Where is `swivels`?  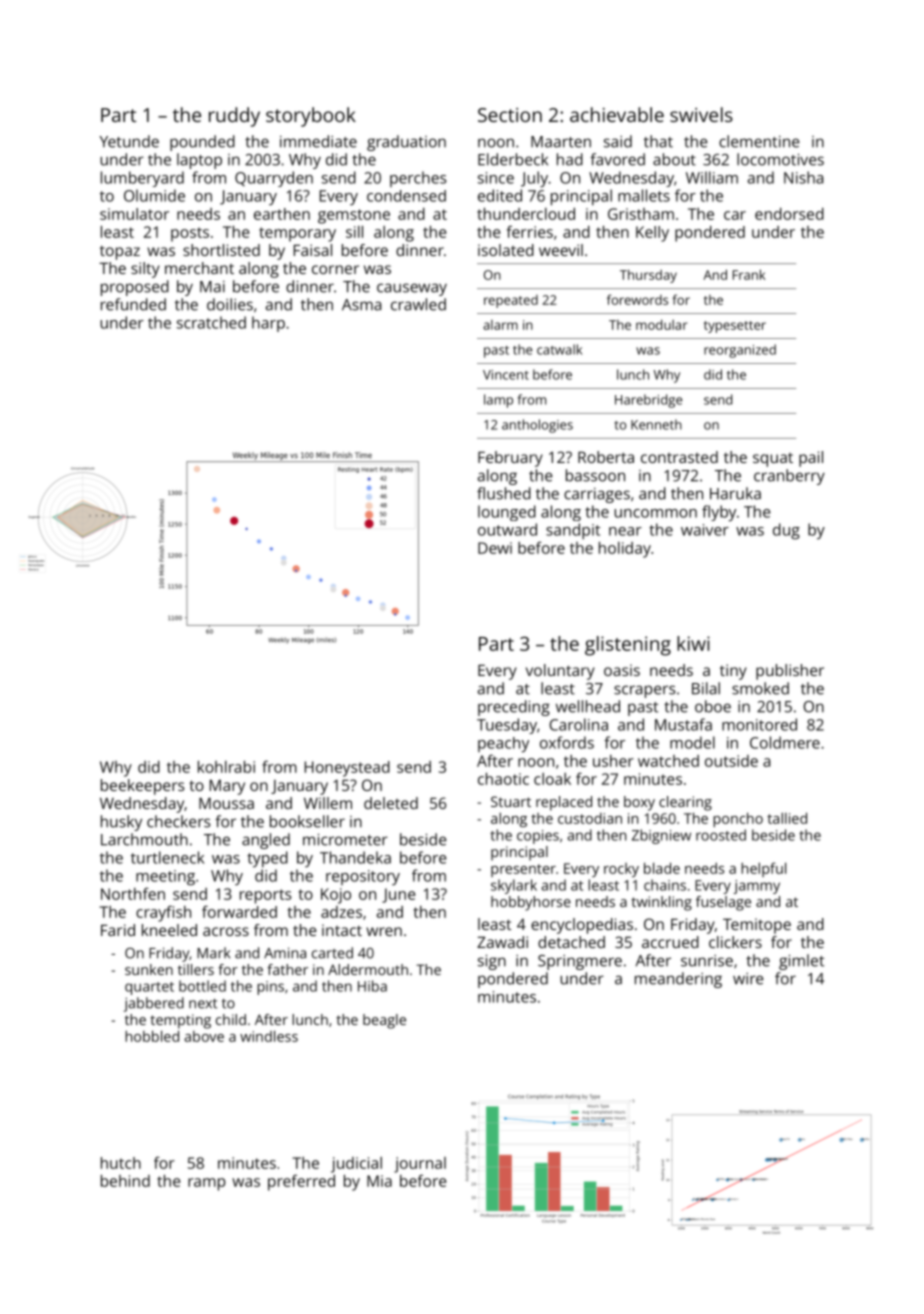 swivels is located at coordinates (701, 114).
